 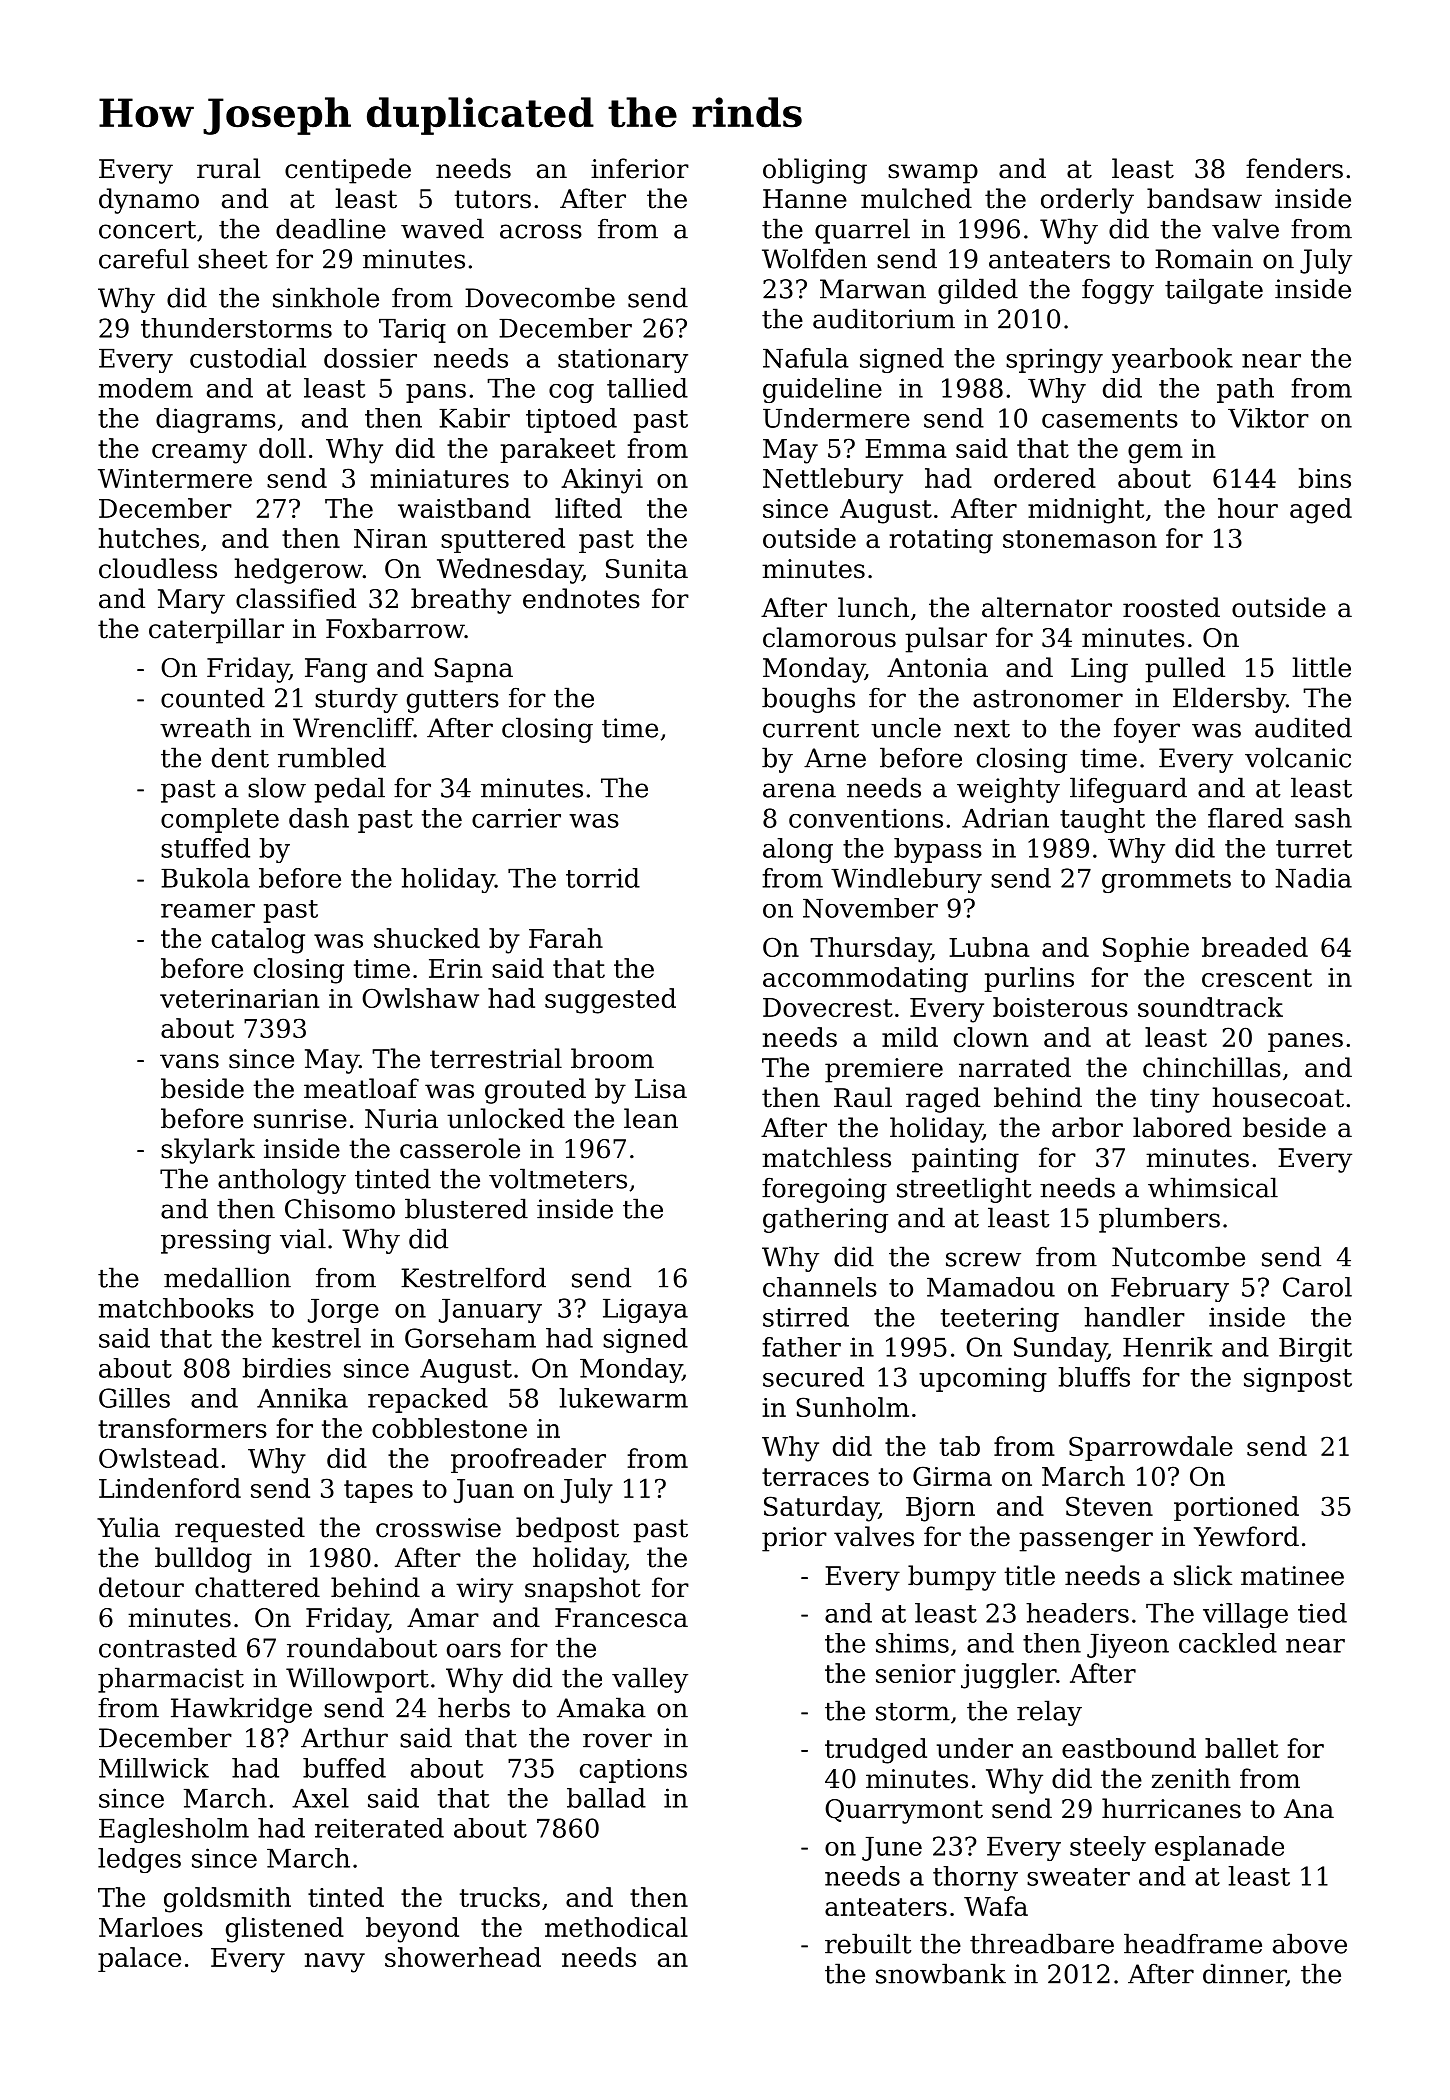 I want to click on Akinyi, so click(x=602, y=481).
